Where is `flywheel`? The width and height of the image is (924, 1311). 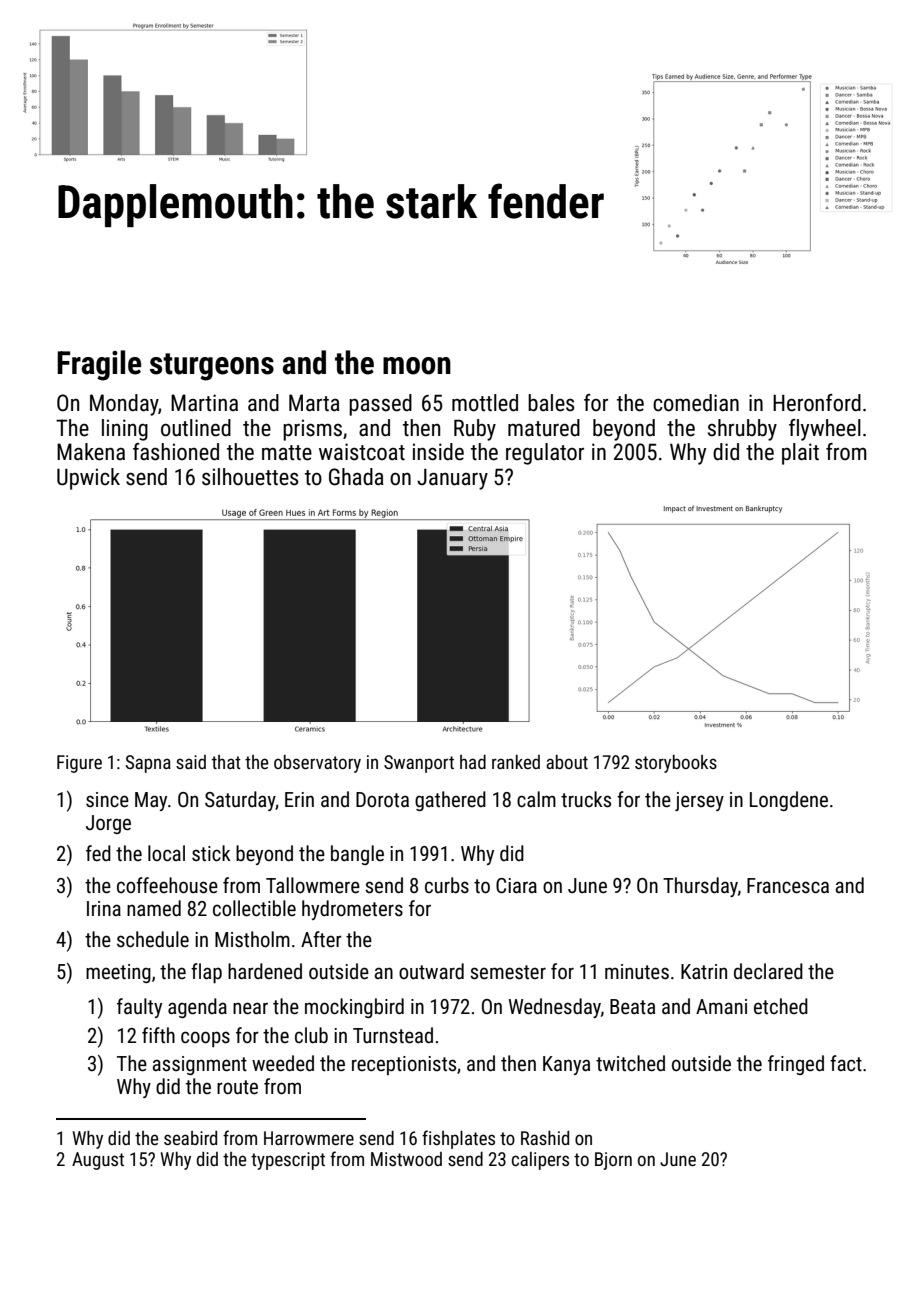
flywheel is located at coordinates (825, 430).
